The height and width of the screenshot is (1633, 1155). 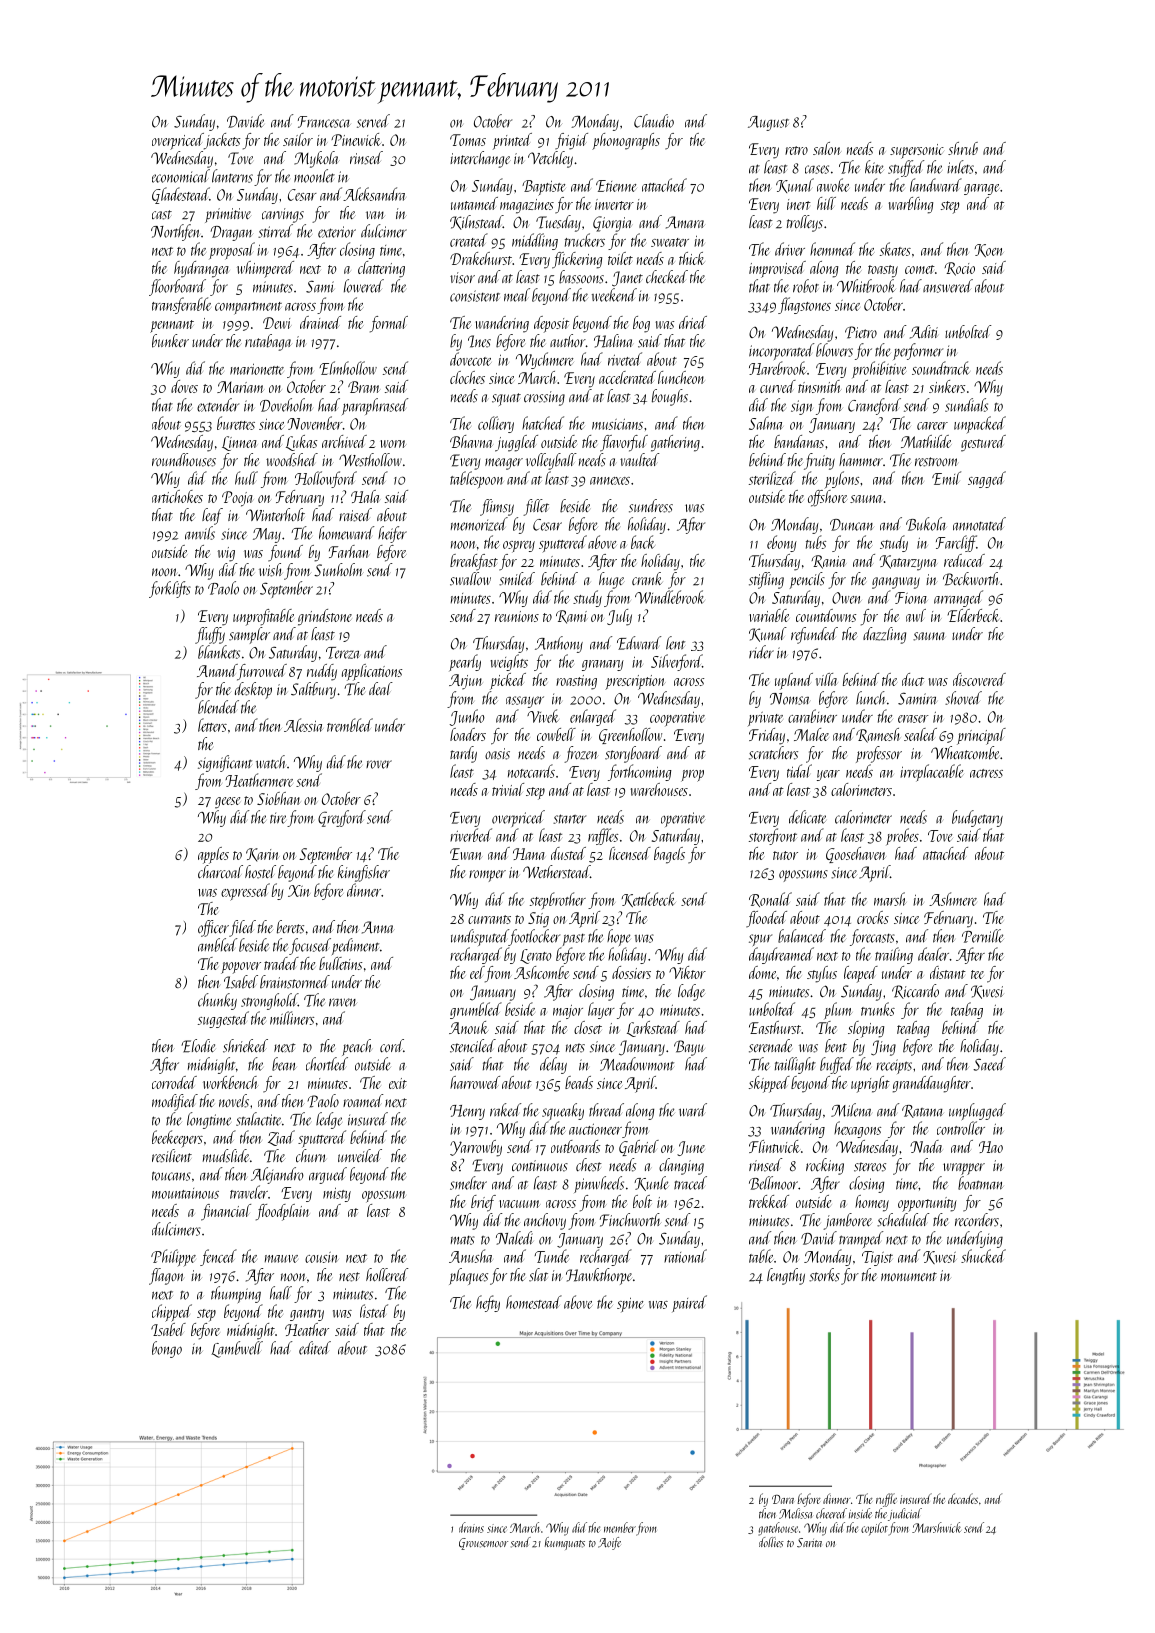 What do you see at coordinates (270, 570) in the screenshot?
I see `wish` at bounding box center [270, 570].
